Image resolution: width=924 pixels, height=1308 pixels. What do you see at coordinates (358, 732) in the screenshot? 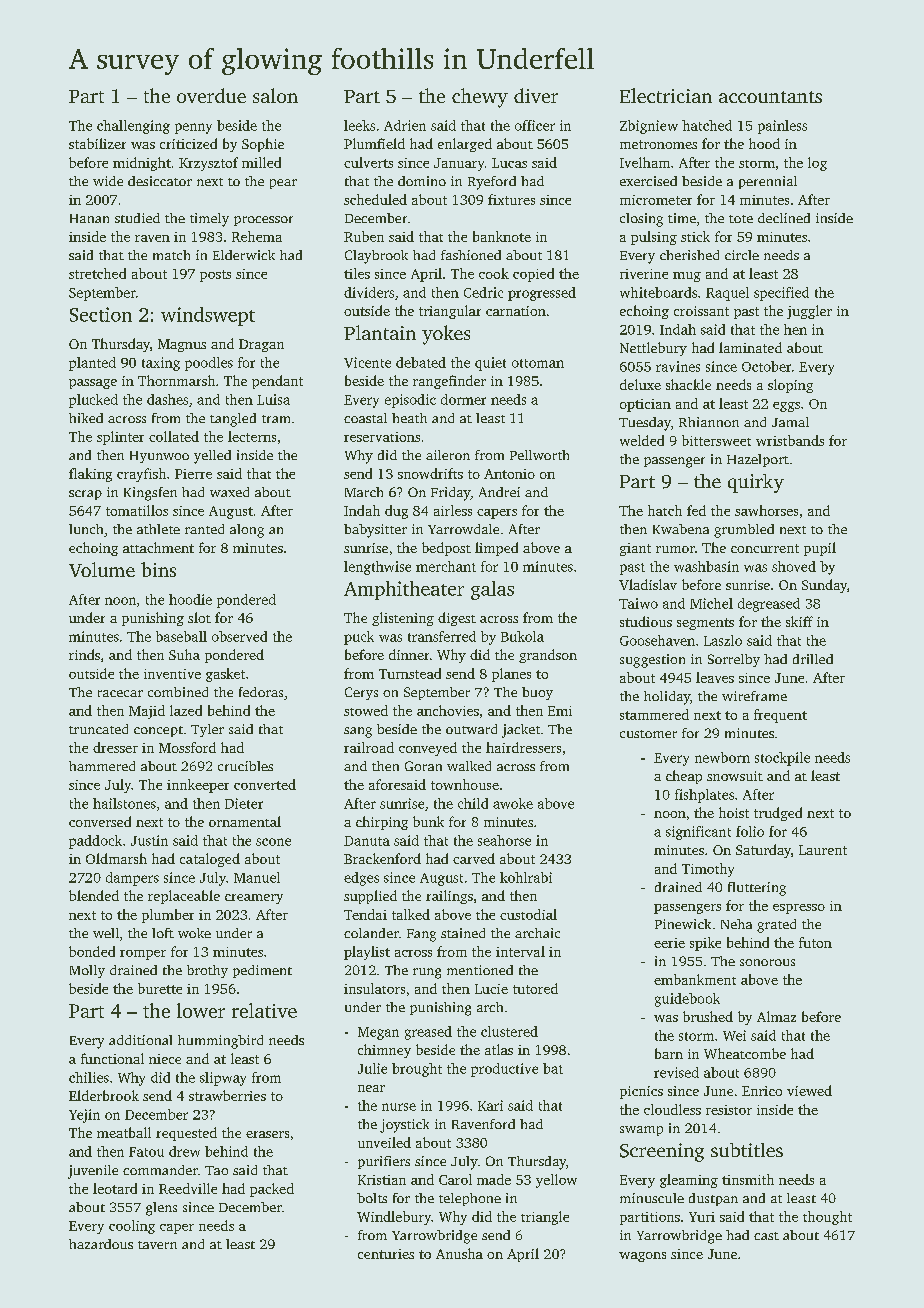
I see `sang` at bounding box center [358, 732].
